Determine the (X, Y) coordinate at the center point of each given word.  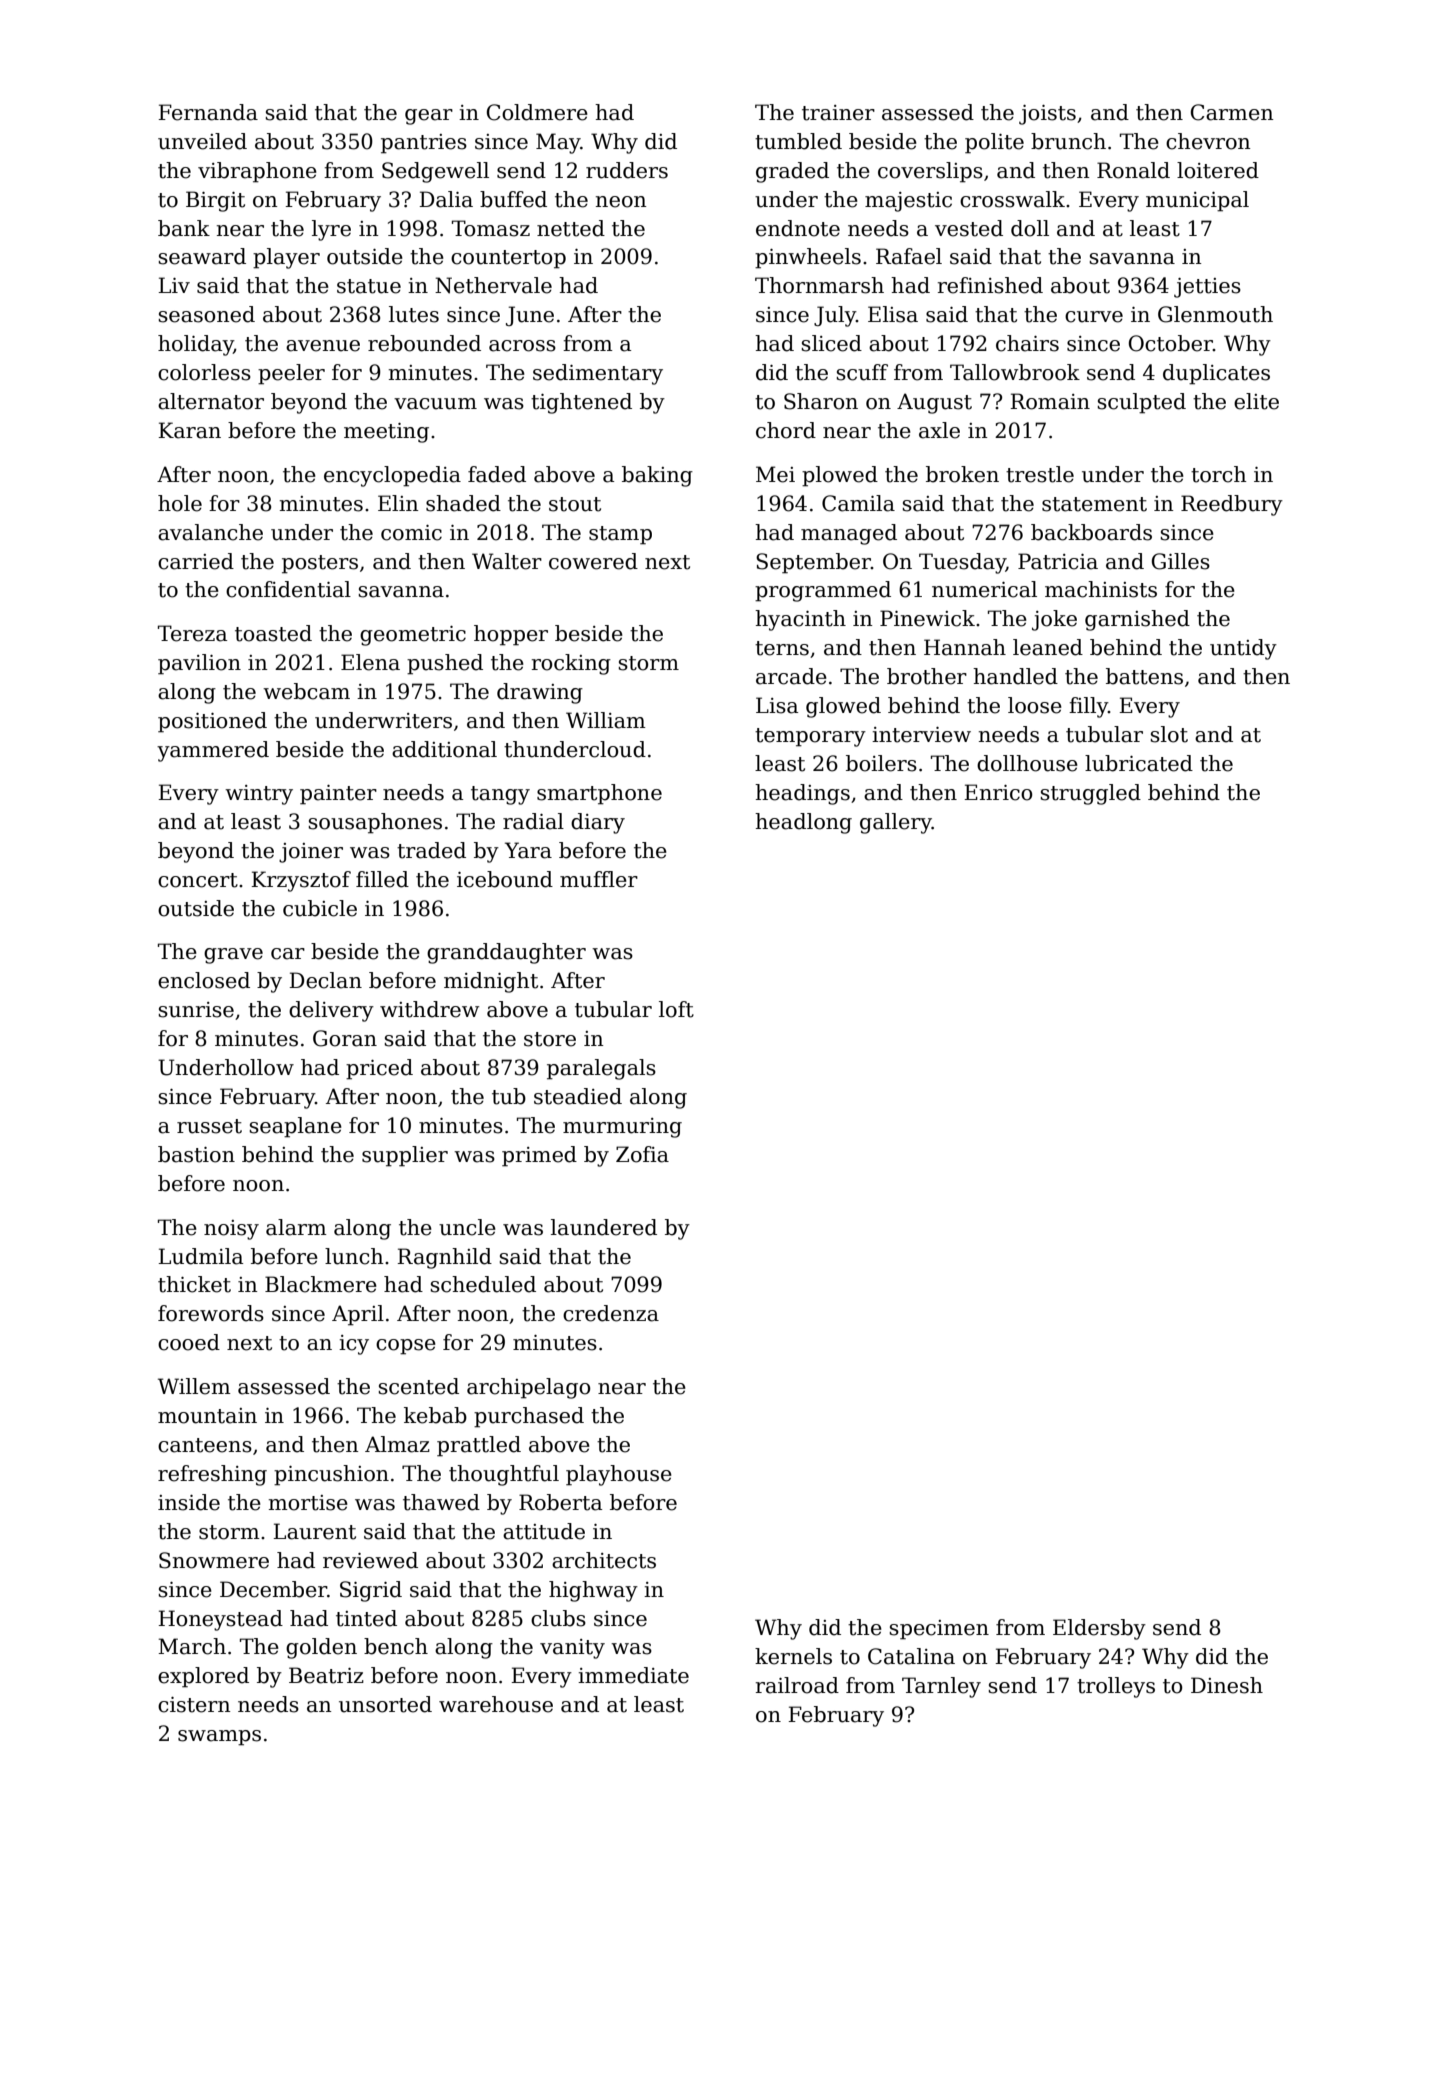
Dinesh (1227, 1685)
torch (1219, 474)
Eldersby (1099, 1629)
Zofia (642, 1154)
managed (849, 534)
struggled (1090, 794)
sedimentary (598, 374)
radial (533, 821)
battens (1144, 676)
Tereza (192, 633)
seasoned (206, 314)
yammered (213, 751)
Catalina (911, 1656)
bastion (196, 1154)
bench (396, 1646)
